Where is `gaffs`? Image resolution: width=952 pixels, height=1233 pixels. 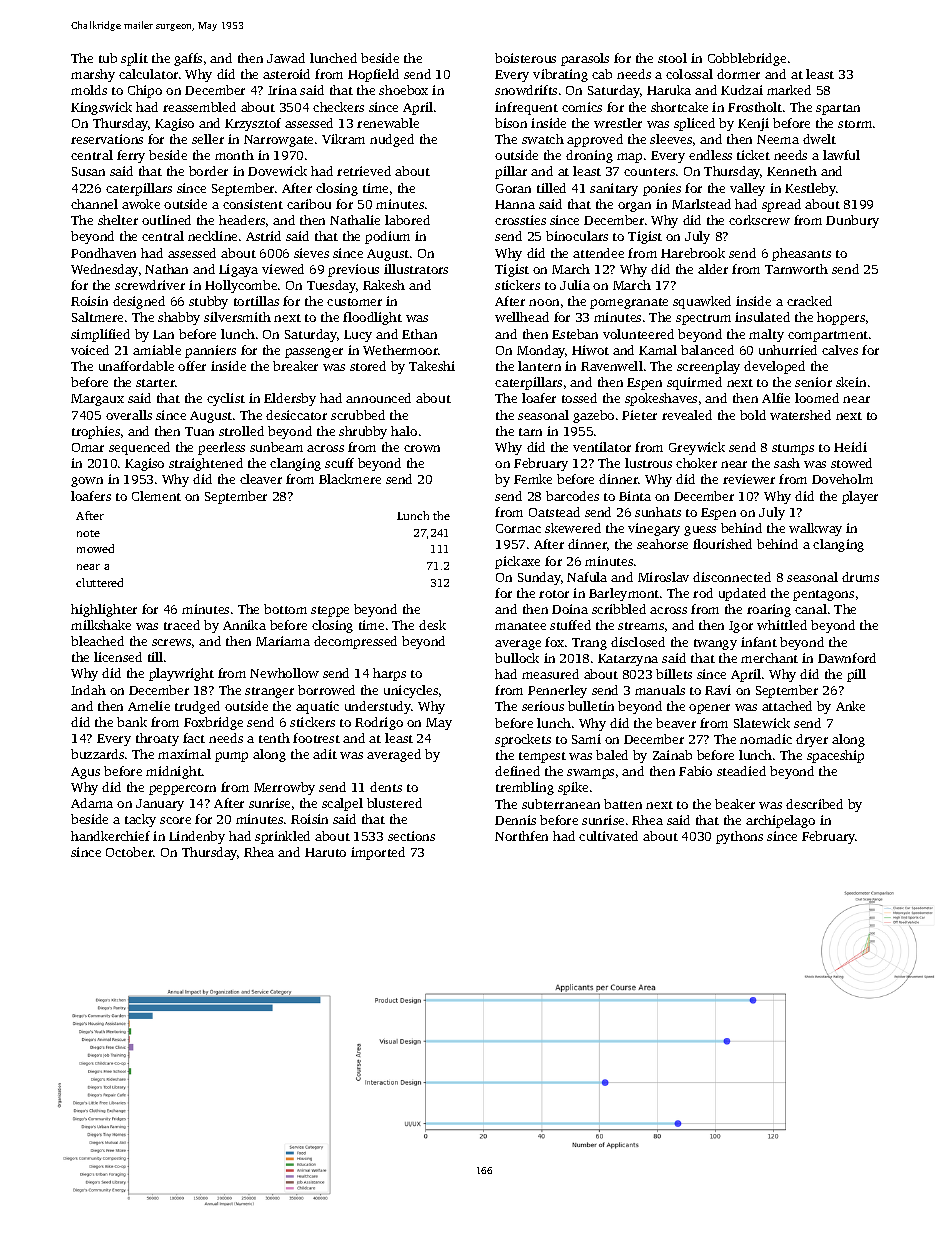
gaffs is located at coordinates (188, 59).
